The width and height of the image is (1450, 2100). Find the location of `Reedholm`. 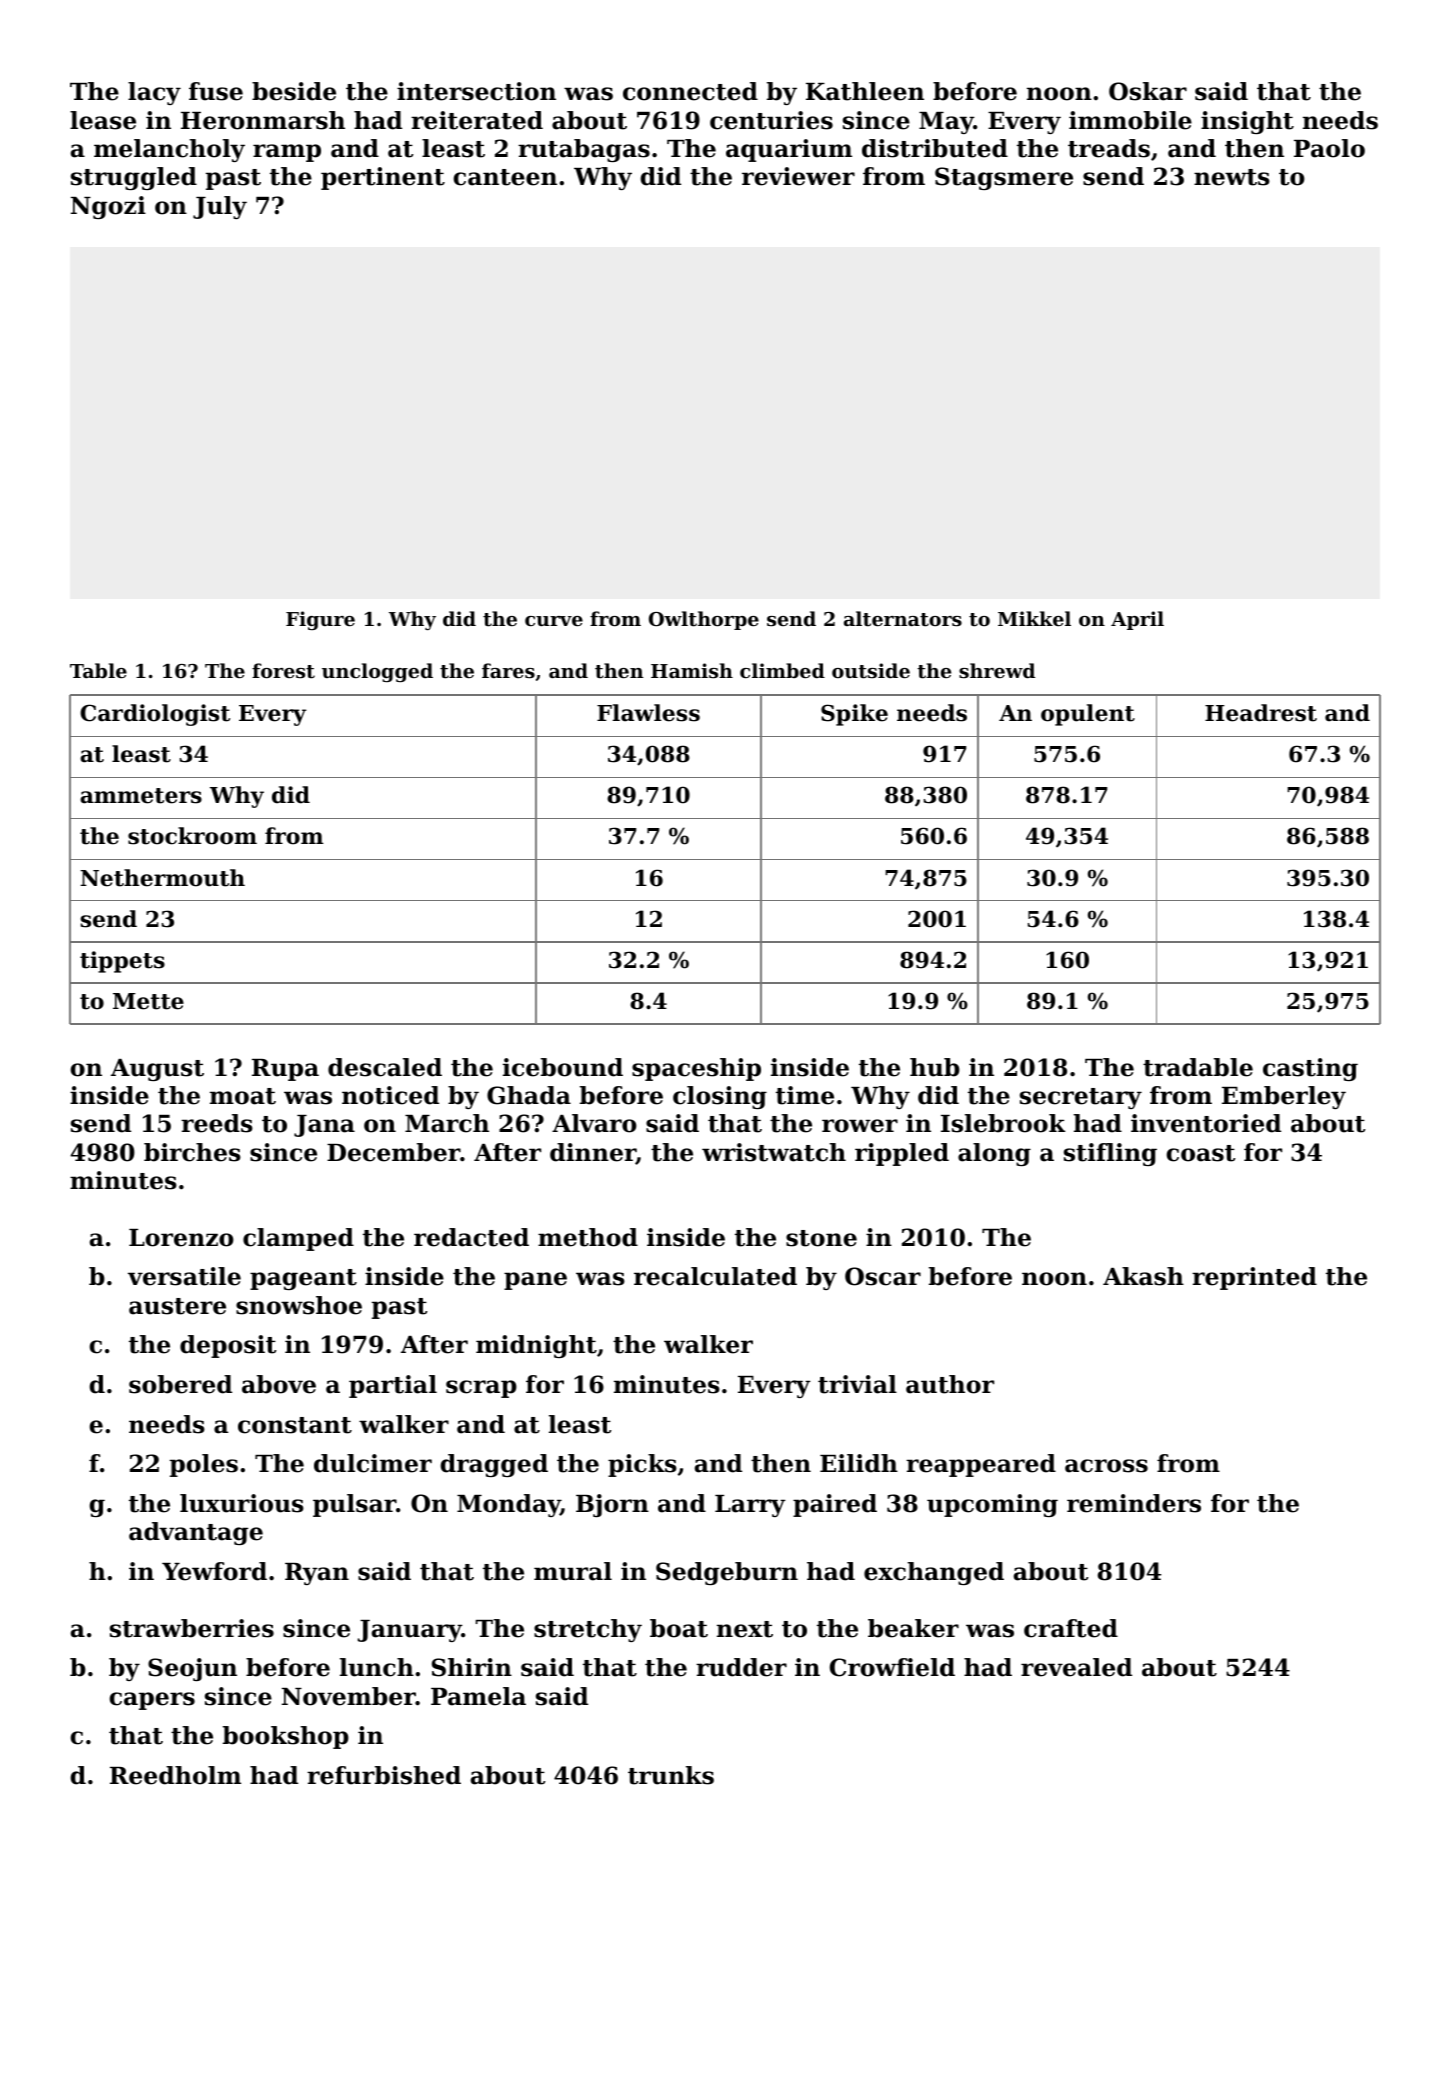

Reedholm is located at coordinates (175, 1775).
